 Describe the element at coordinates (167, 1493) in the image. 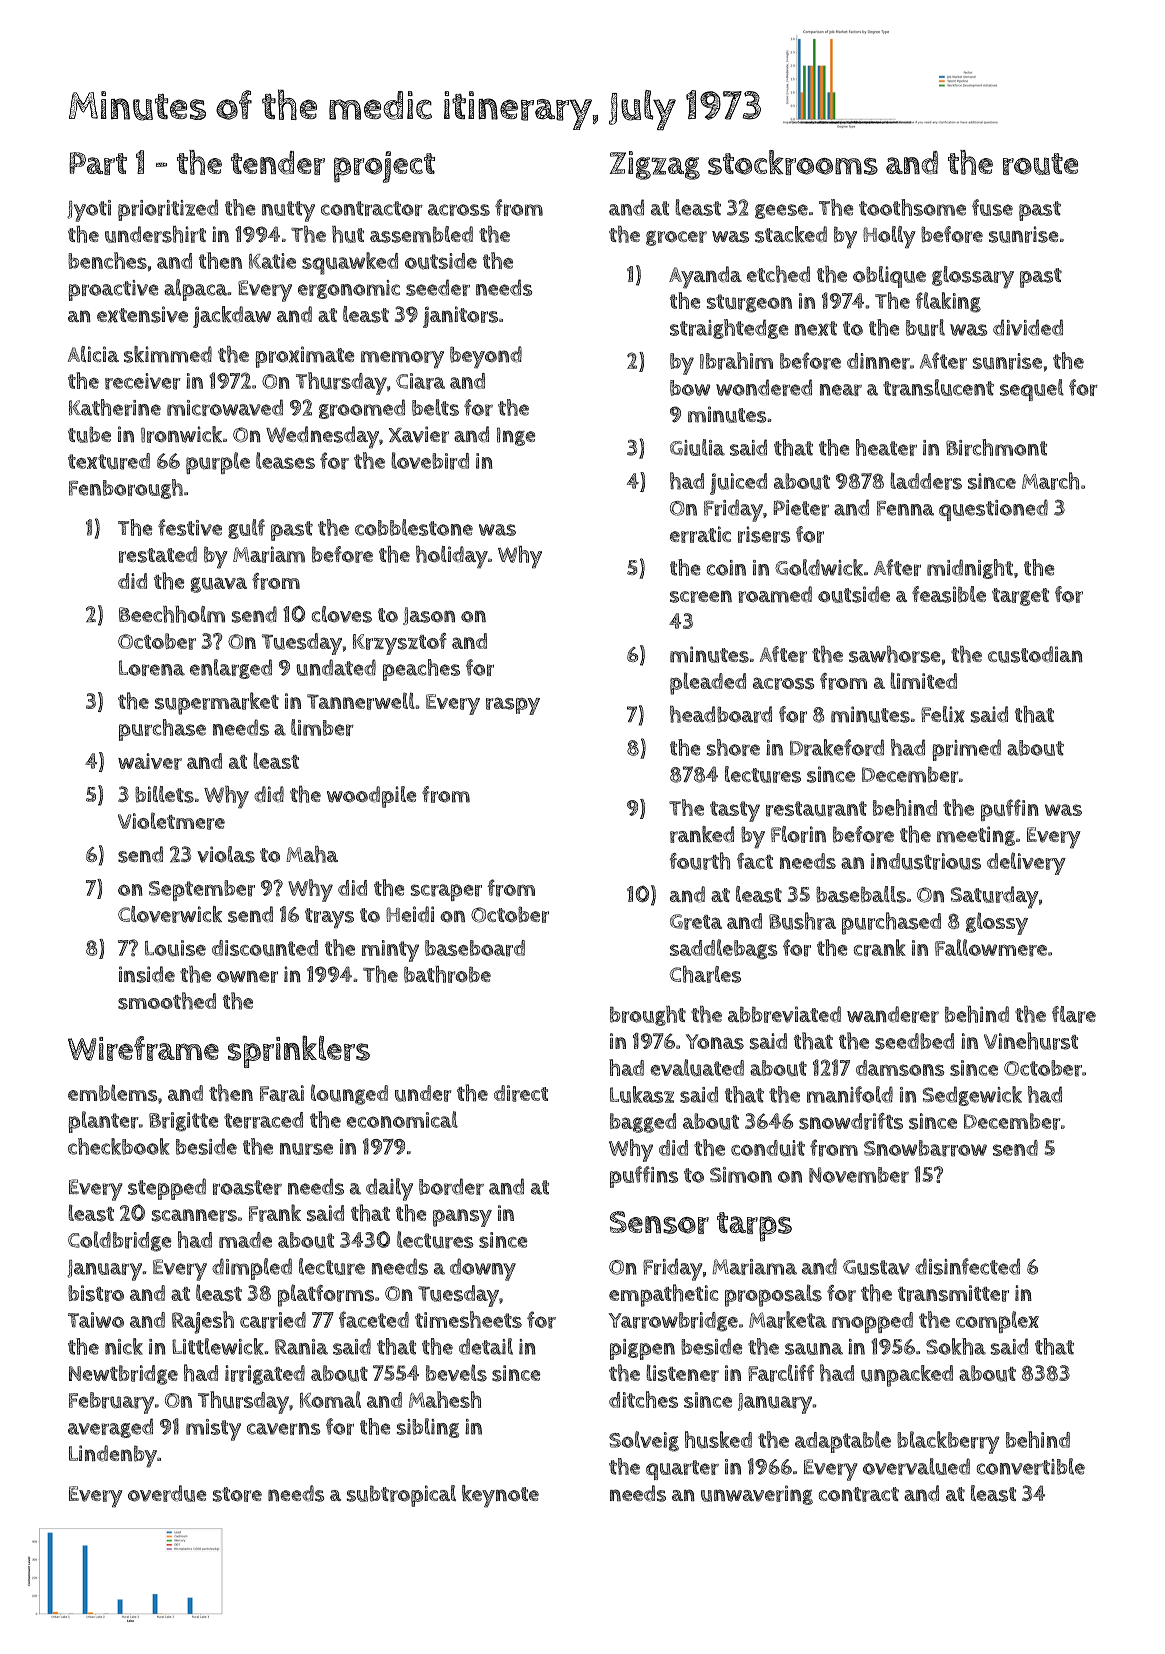

I see `overdue` at that location.
